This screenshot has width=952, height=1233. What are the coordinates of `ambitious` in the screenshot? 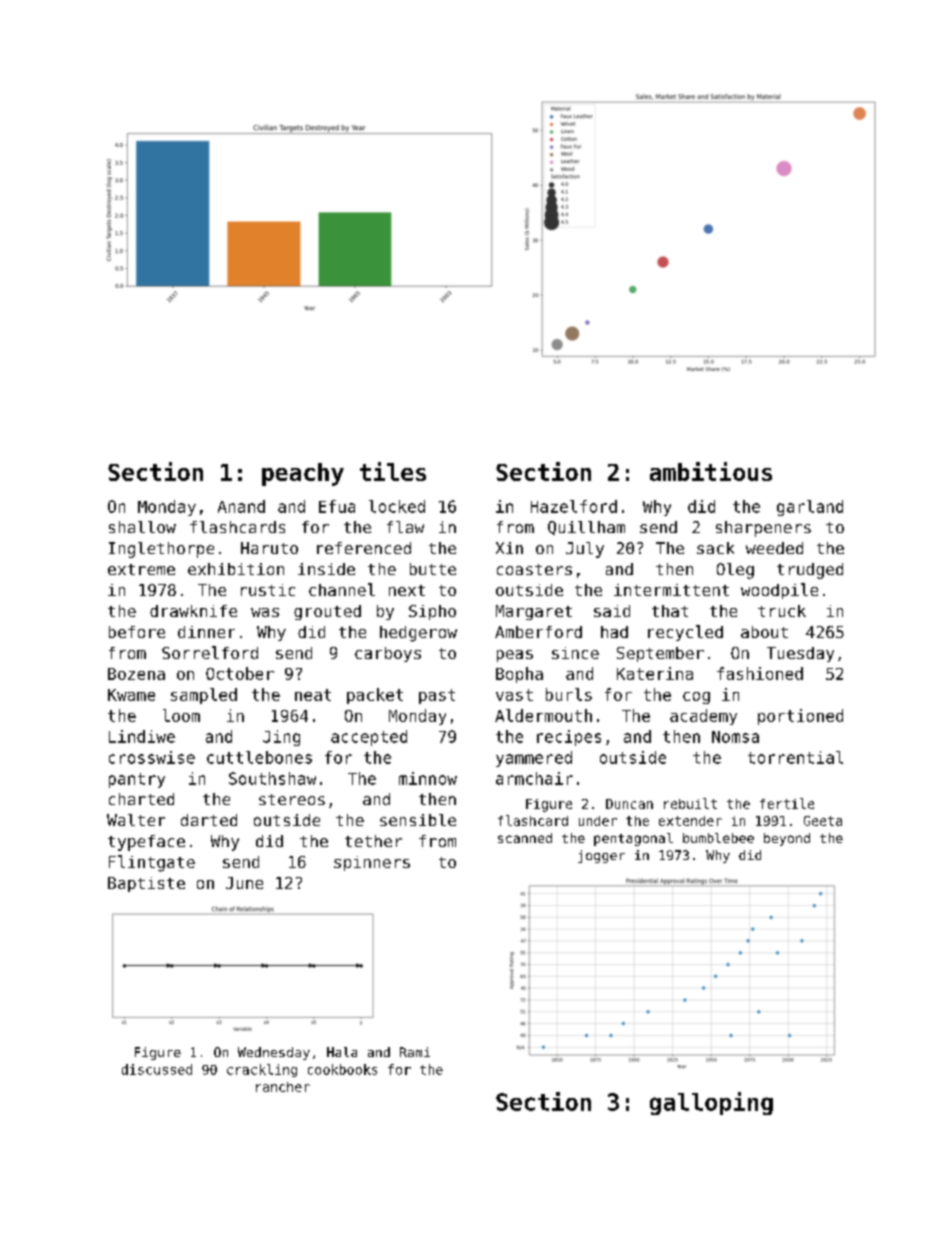 It's located at (711, 471).
